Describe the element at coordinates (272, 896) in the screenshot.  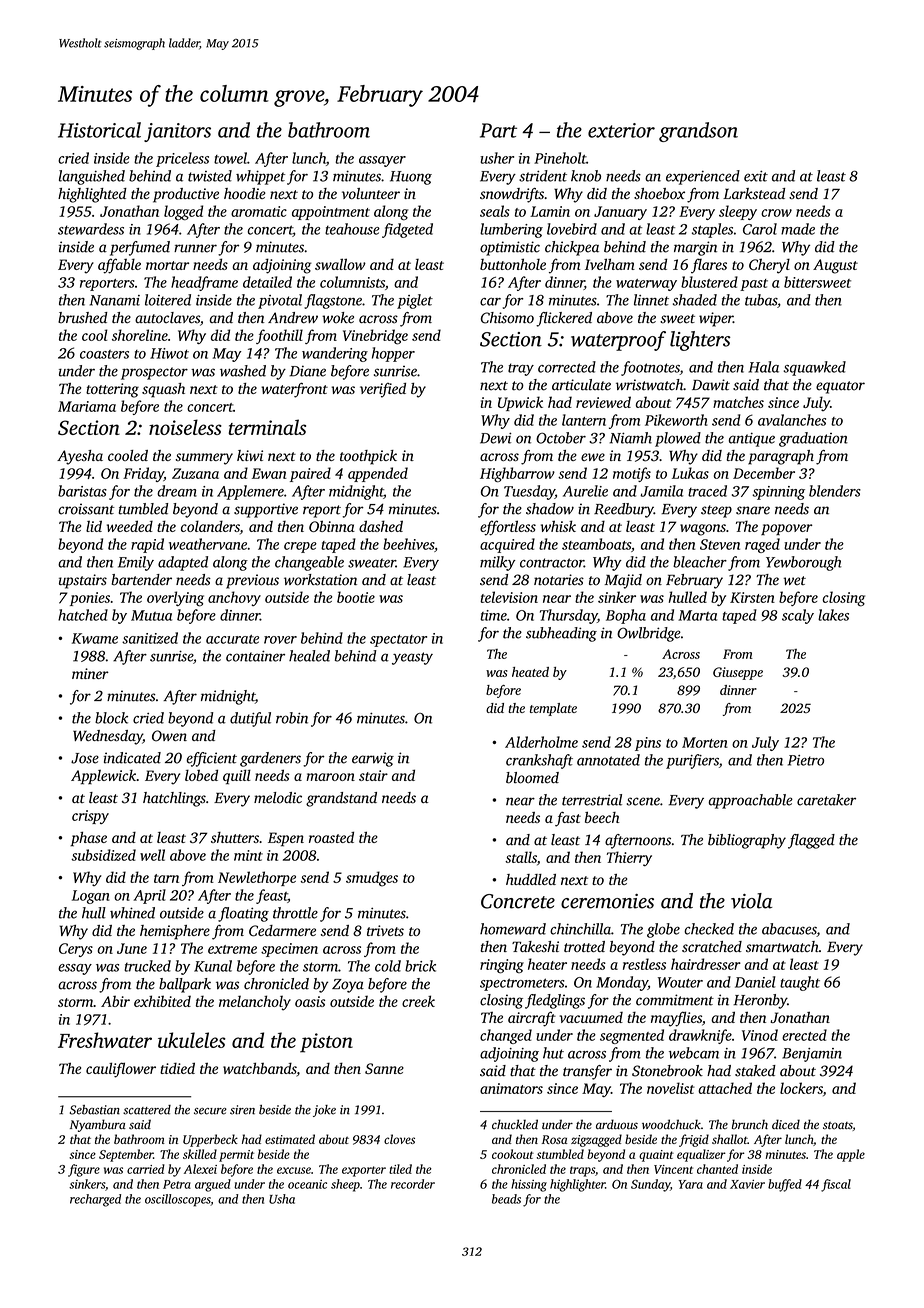
I see `feast` at that location.
